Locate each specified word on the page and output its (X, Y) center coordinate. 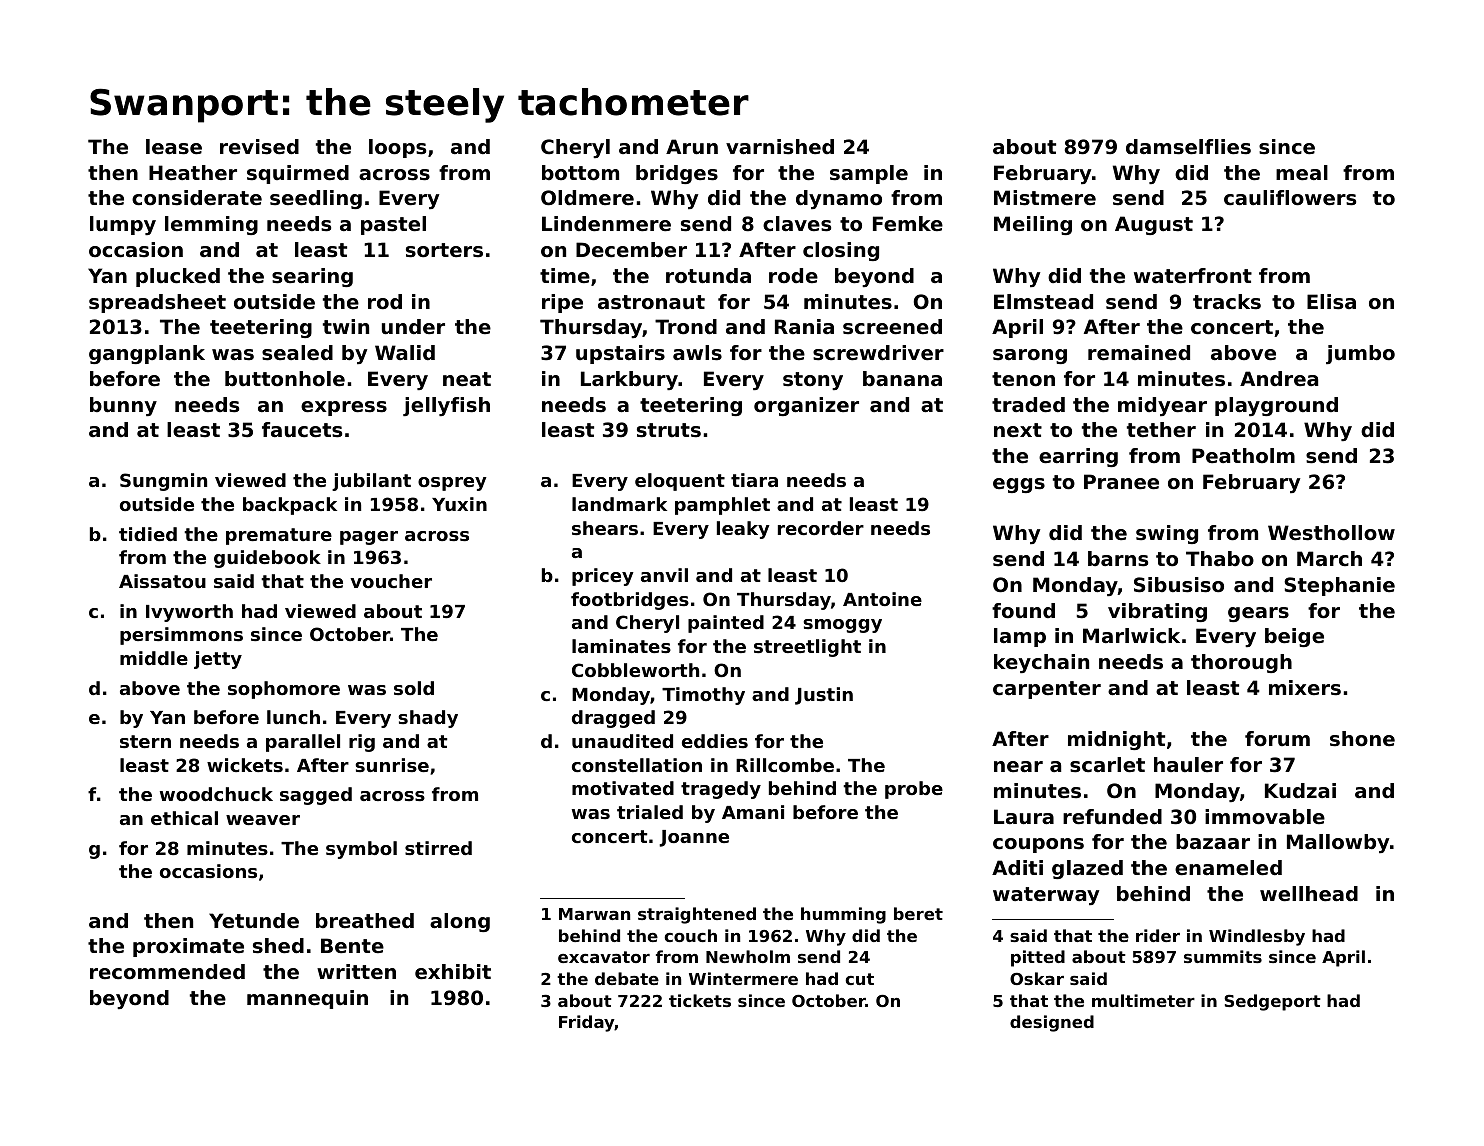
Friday (587, 1023)
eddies (715, 741)
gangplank (147, 354)
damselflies (1188, 147)
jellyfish (446, 406)
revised (259, 147)
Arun (692, 147)
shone (1362, 739)
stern (145, 741)
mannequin (307, 999)
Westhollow (1331, 533)
